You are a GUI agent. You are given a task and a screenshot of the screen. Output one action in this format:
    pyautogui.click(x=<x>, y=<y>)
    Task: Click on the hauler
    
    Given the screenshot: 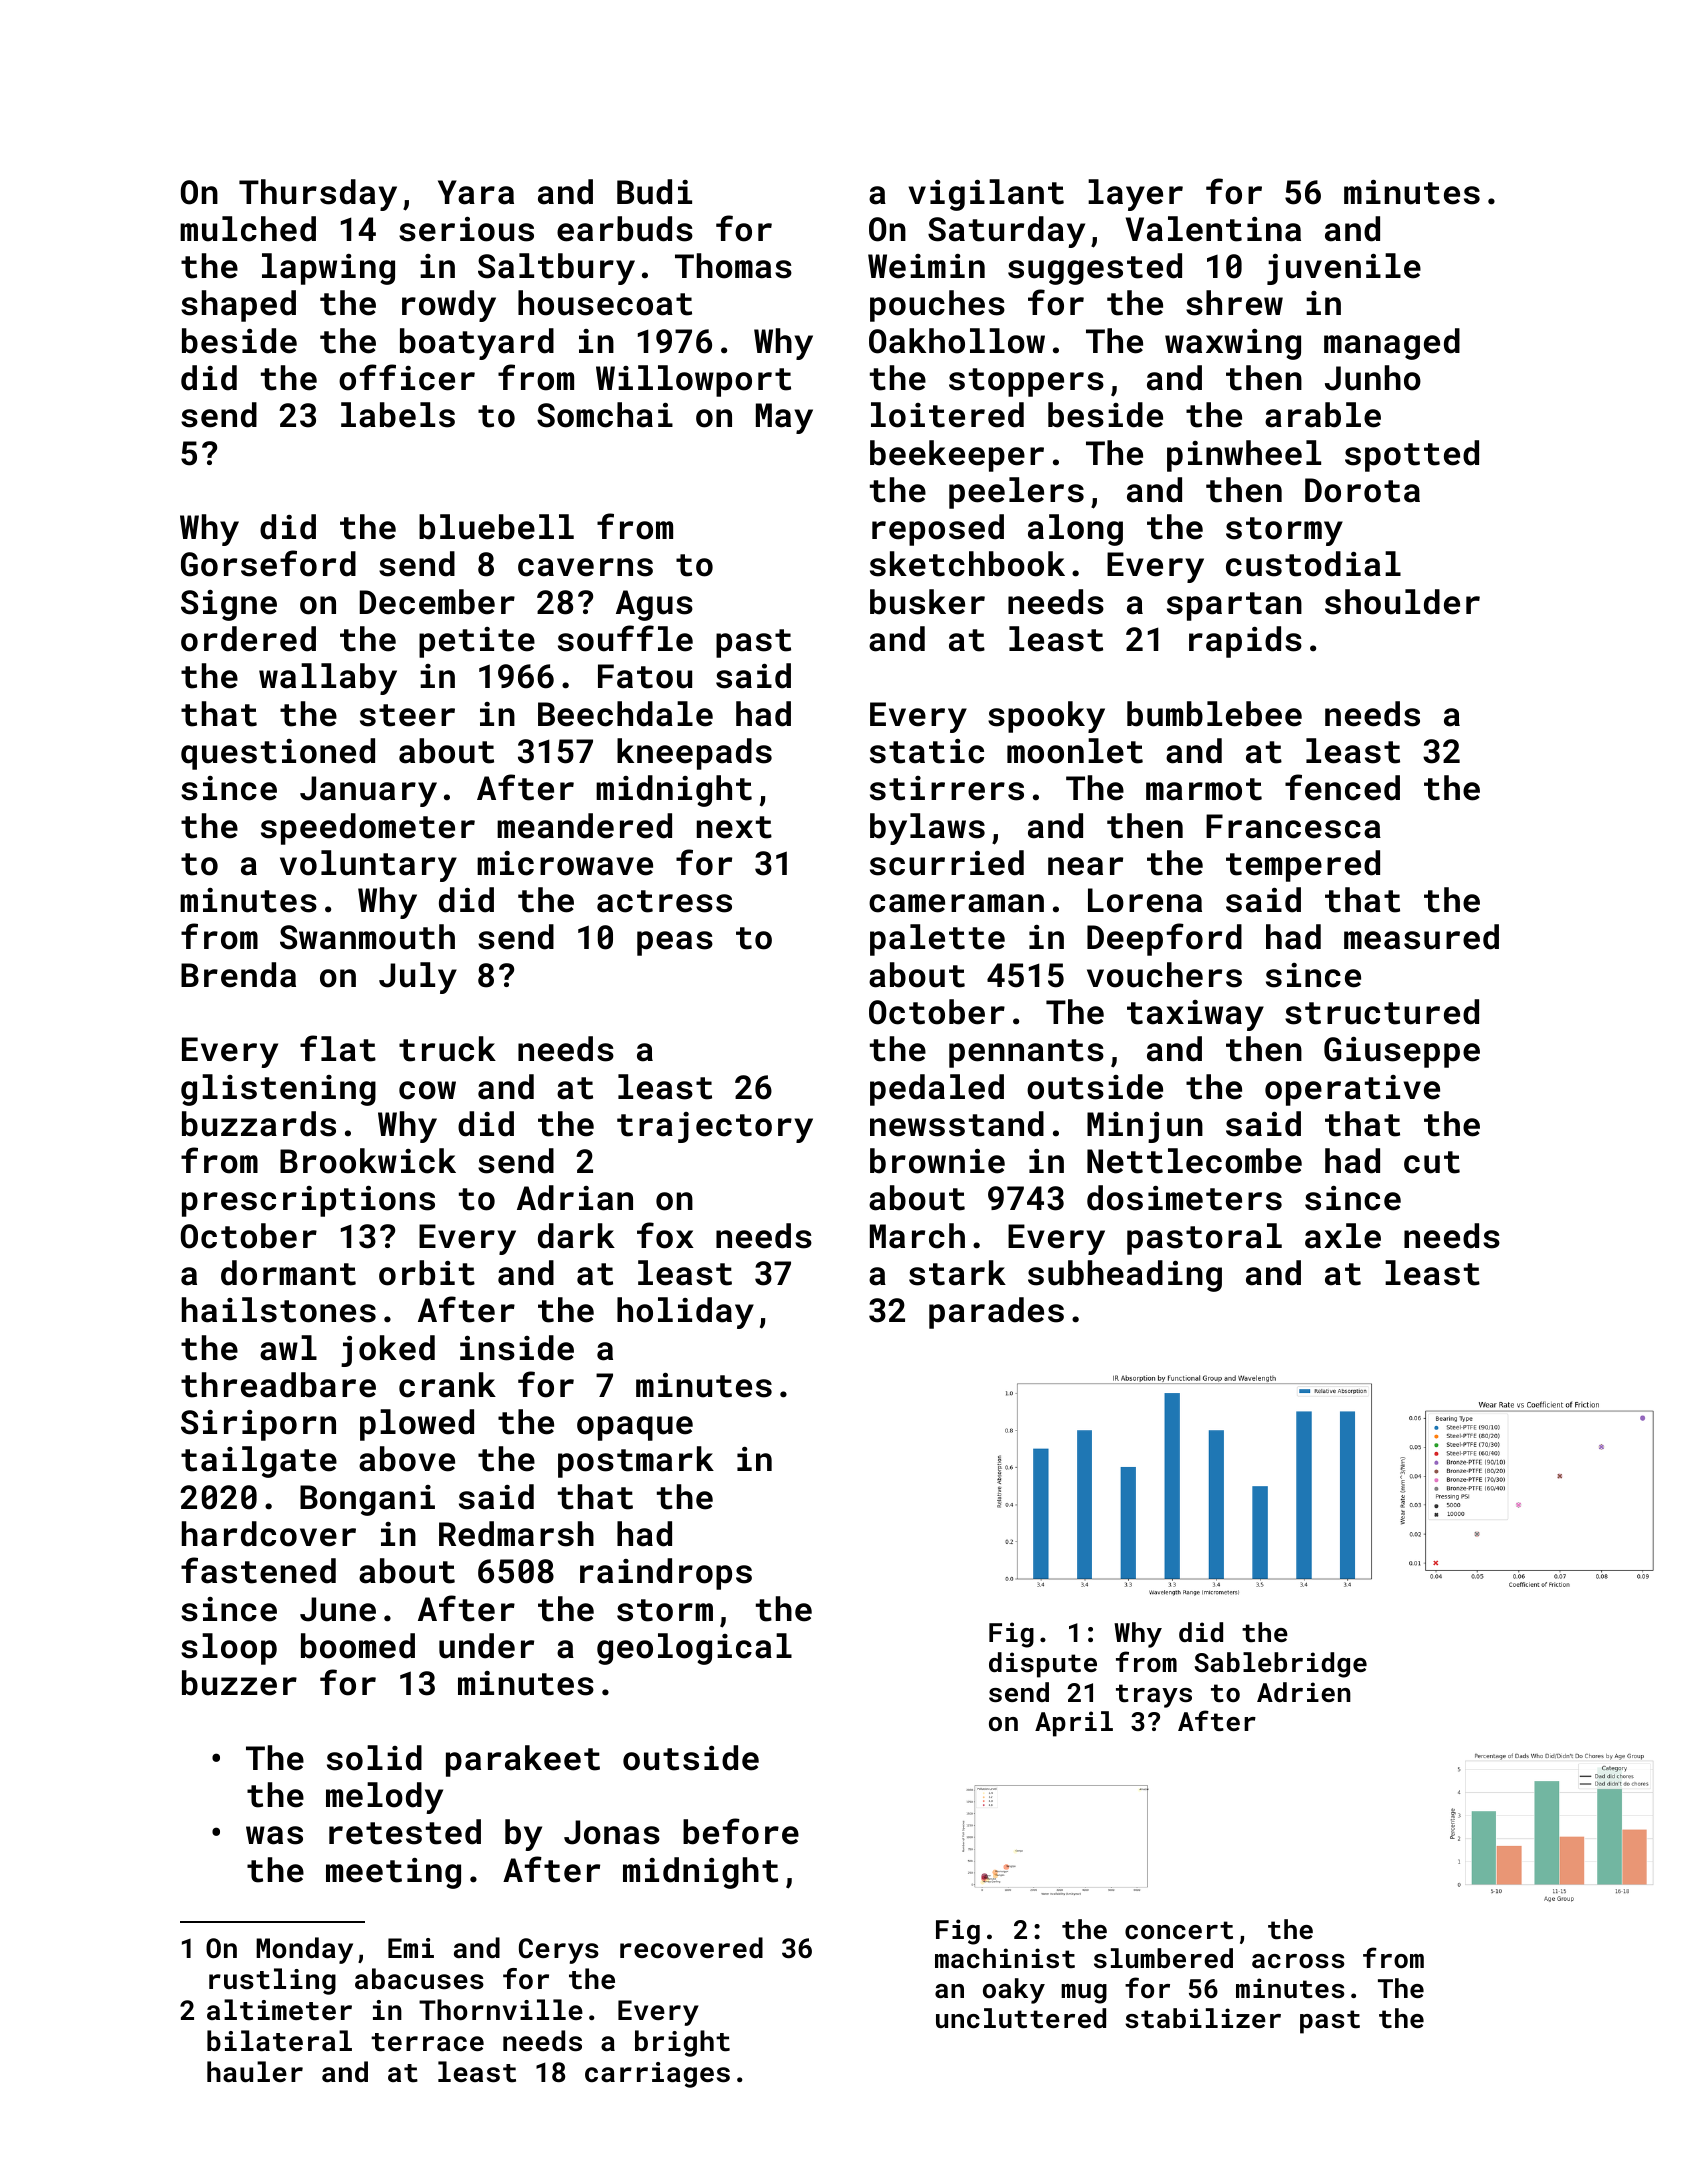 What is the action you would take?
    pyautogui.click(x=255, y=2072)
